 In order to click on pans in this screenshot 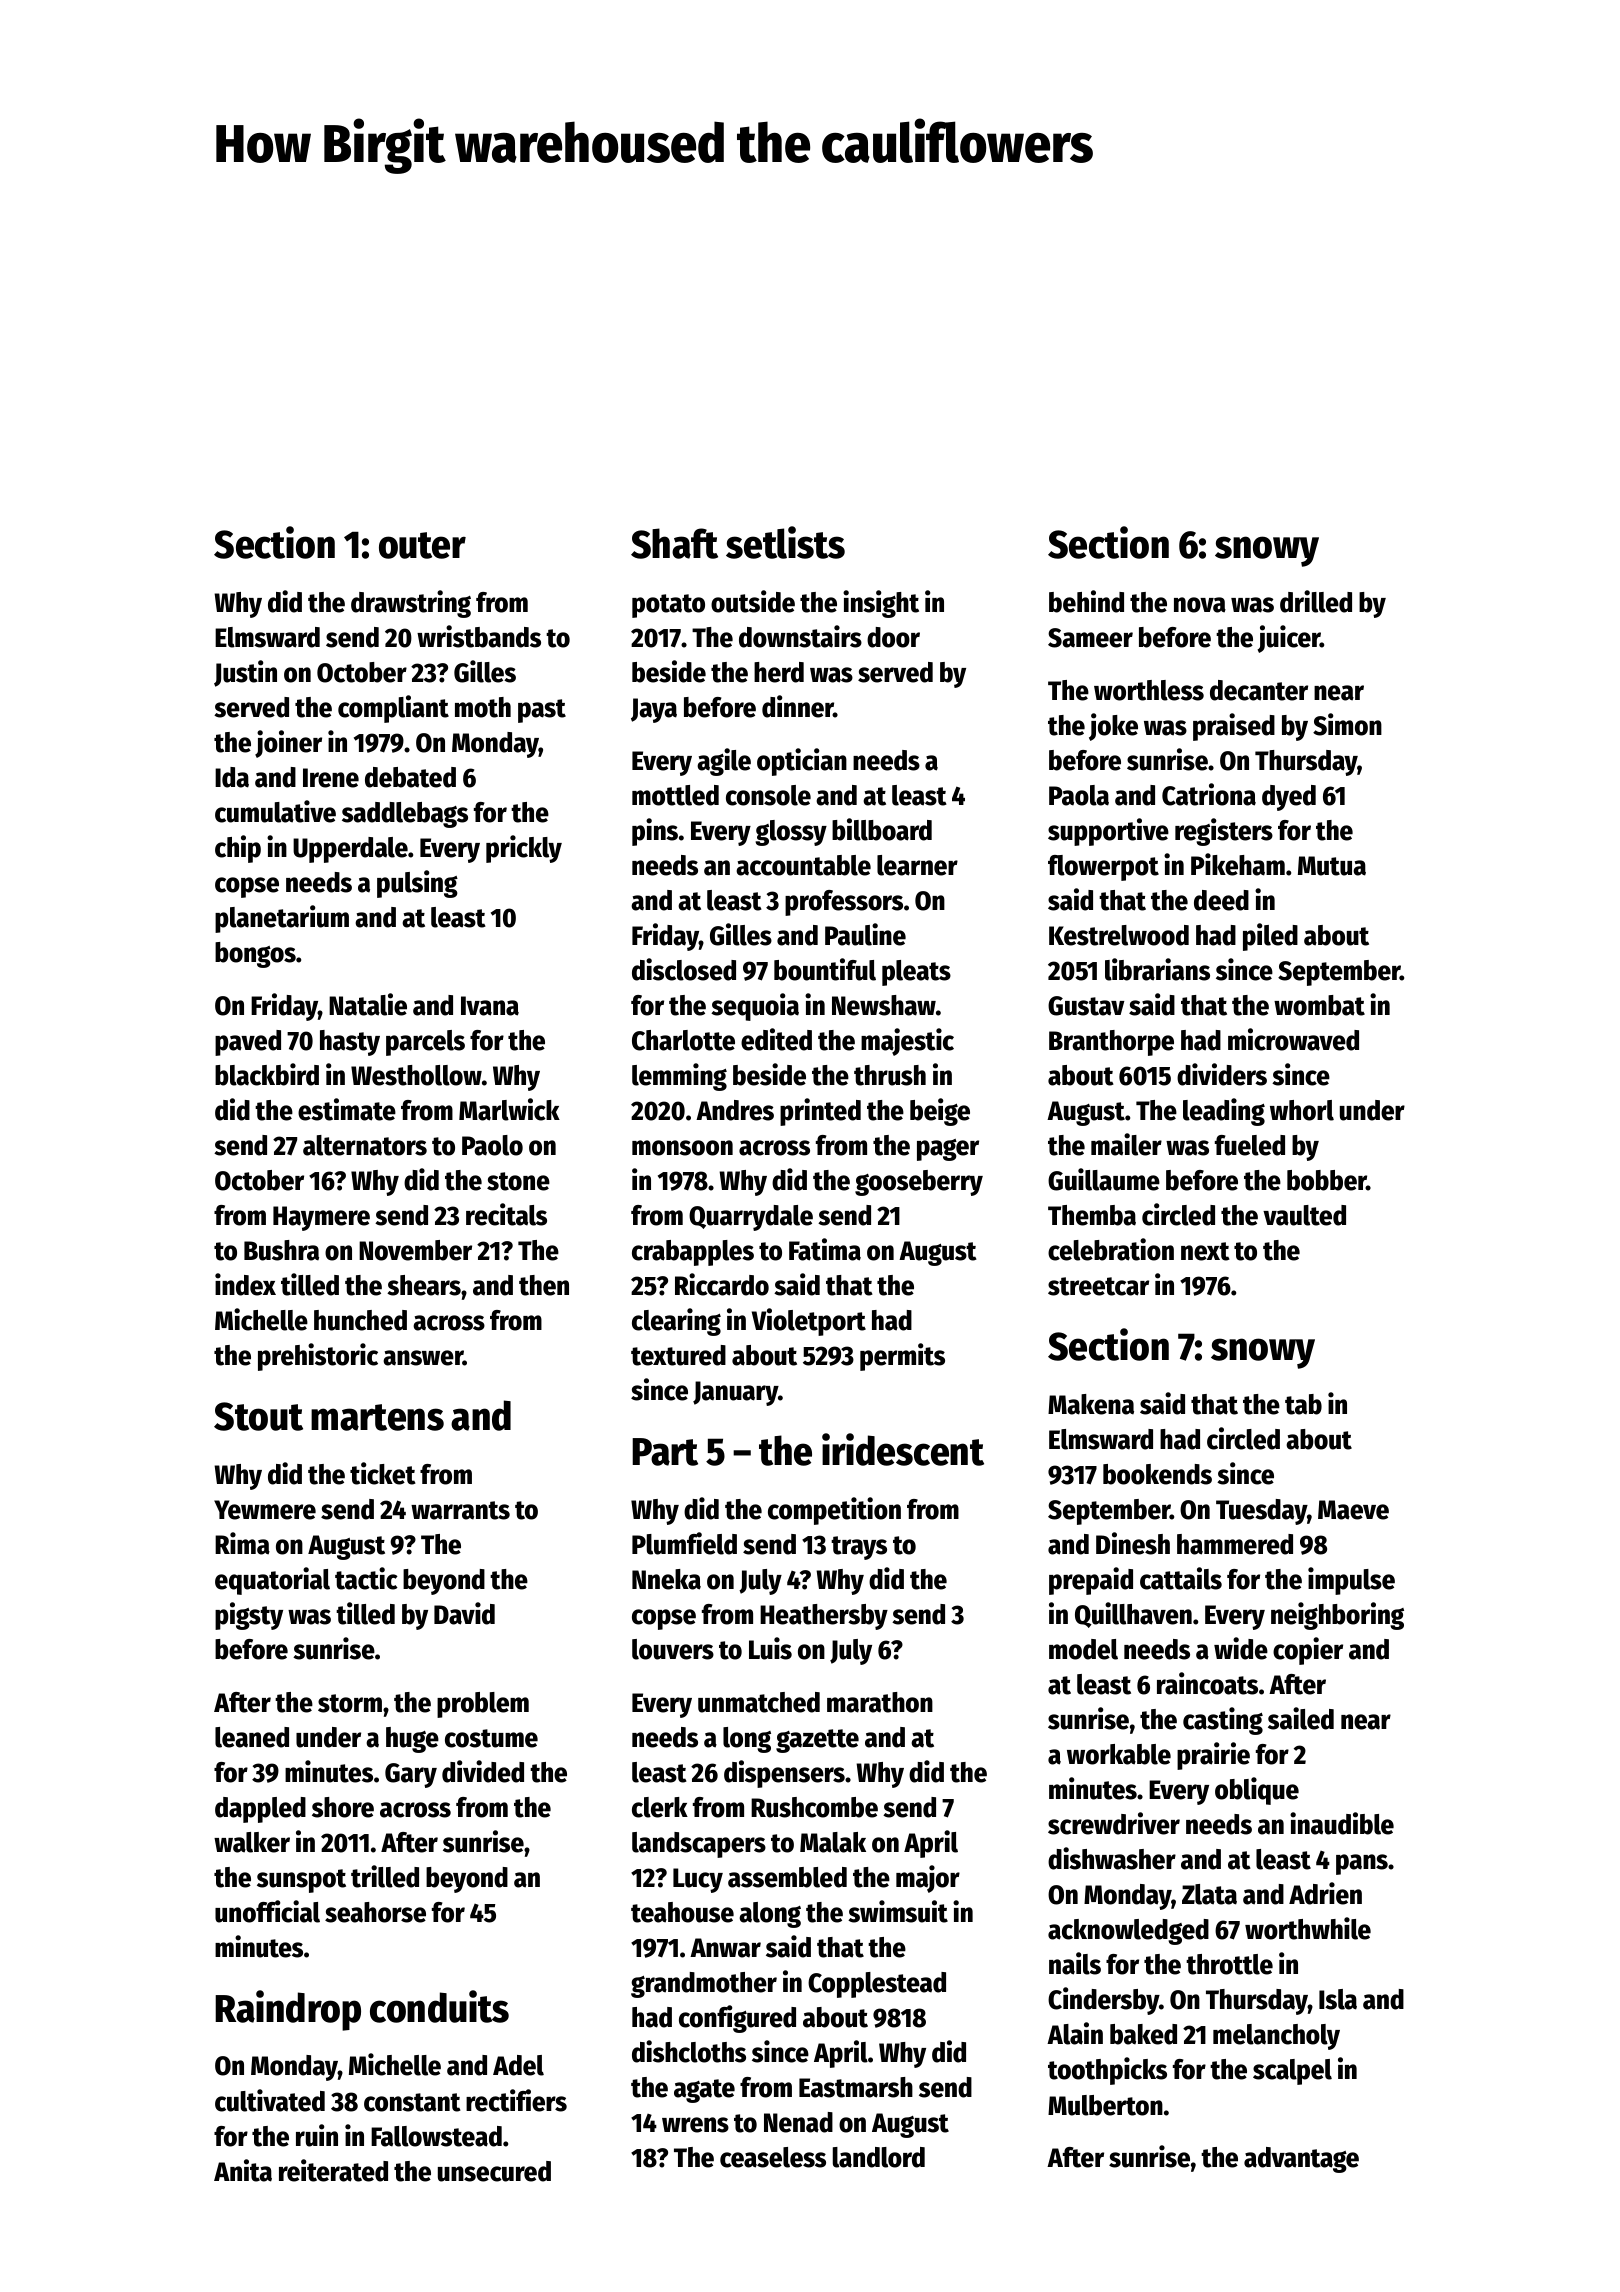, I will do `click(1362, 1864)`.
